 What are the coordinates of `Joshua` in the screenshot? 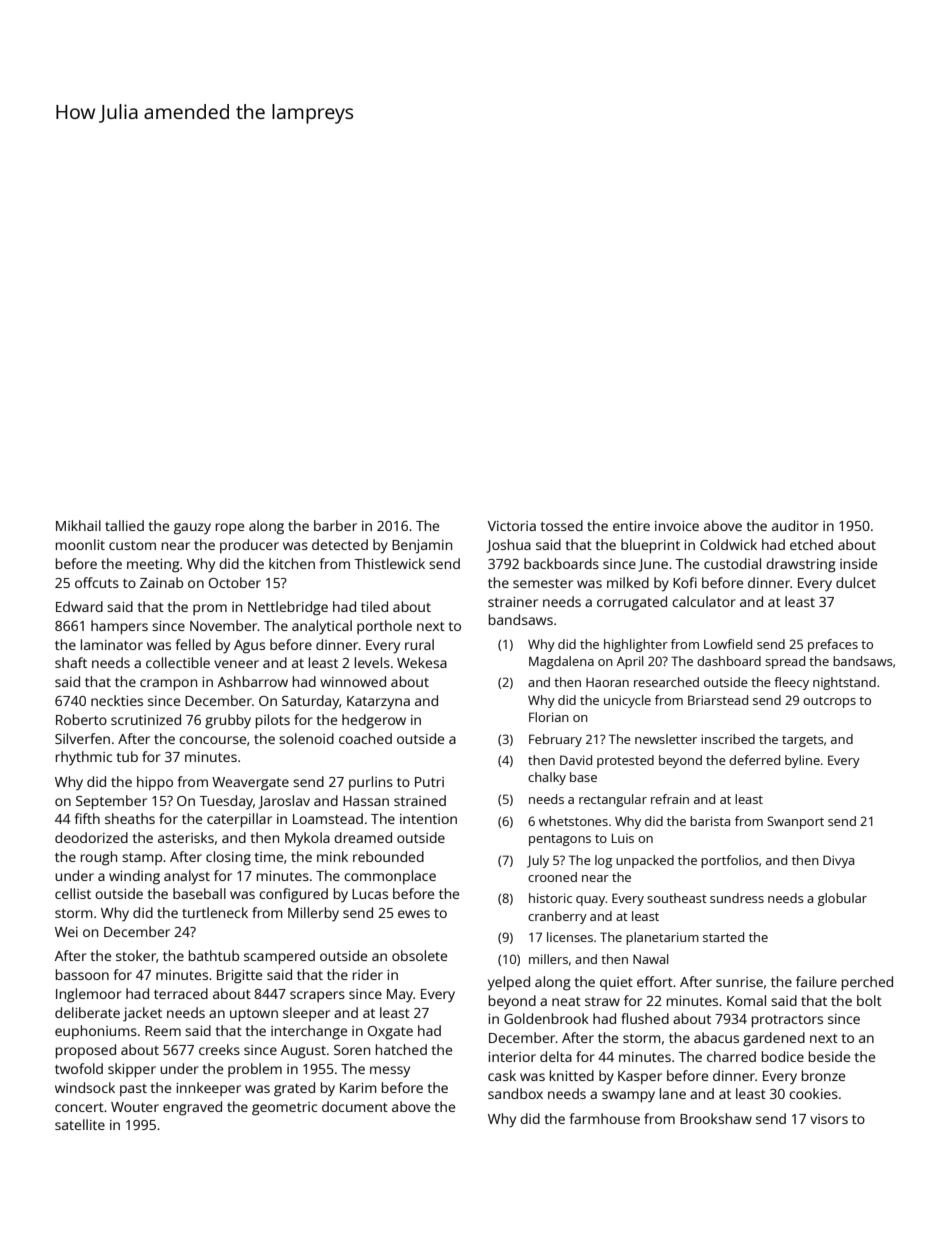 It's located at (508, 546).
